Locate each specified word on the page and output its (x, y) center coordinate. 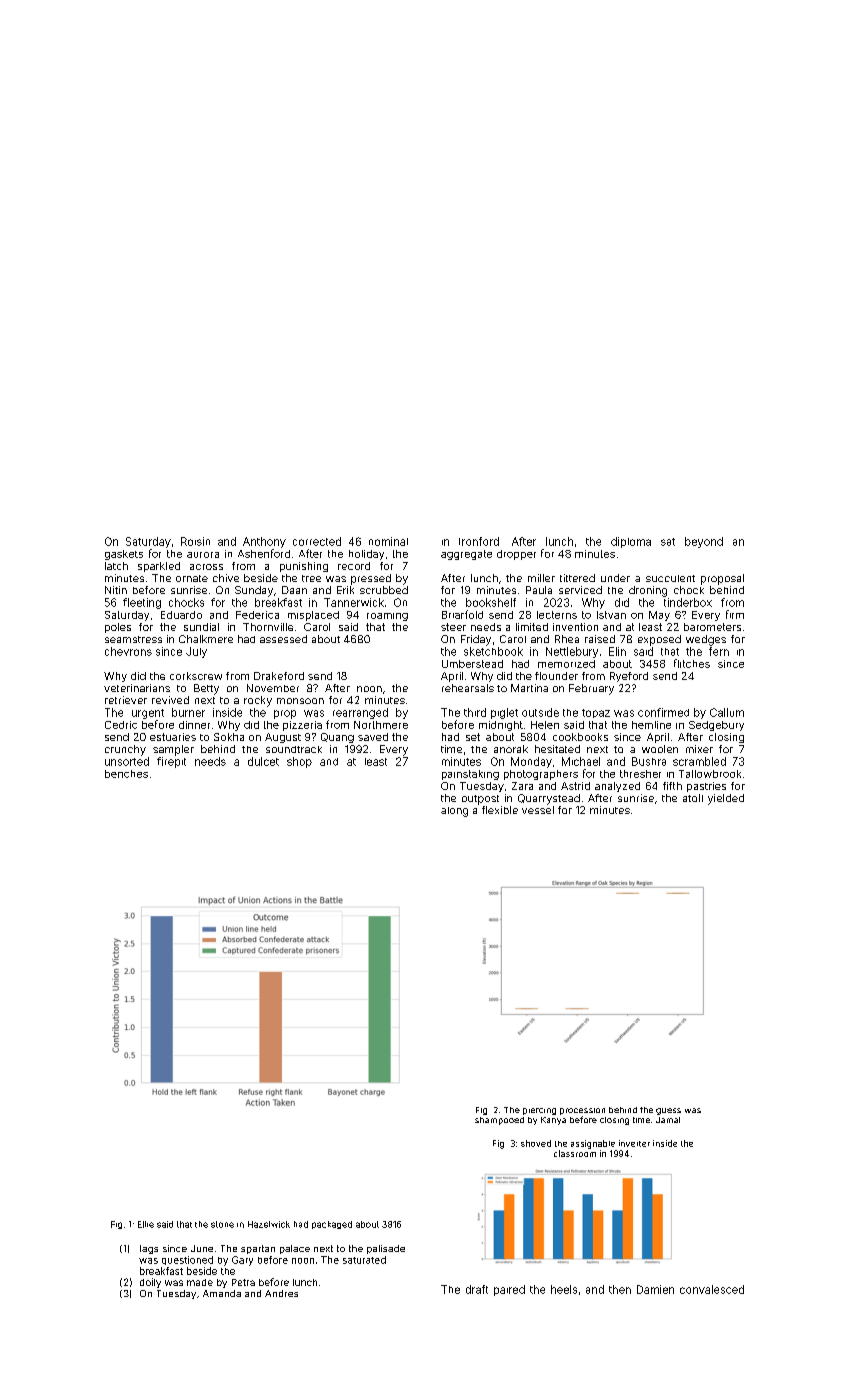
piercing (539, 1111)
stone (222, 1224)
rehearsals (468, 688)
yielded (726, 799)
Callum (727, 712)
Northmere (381, 725)
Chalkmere (206, 639)
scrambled (699, 761)
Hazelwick (269, 1224)
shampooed (499, 1121)
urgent (148, 714)
